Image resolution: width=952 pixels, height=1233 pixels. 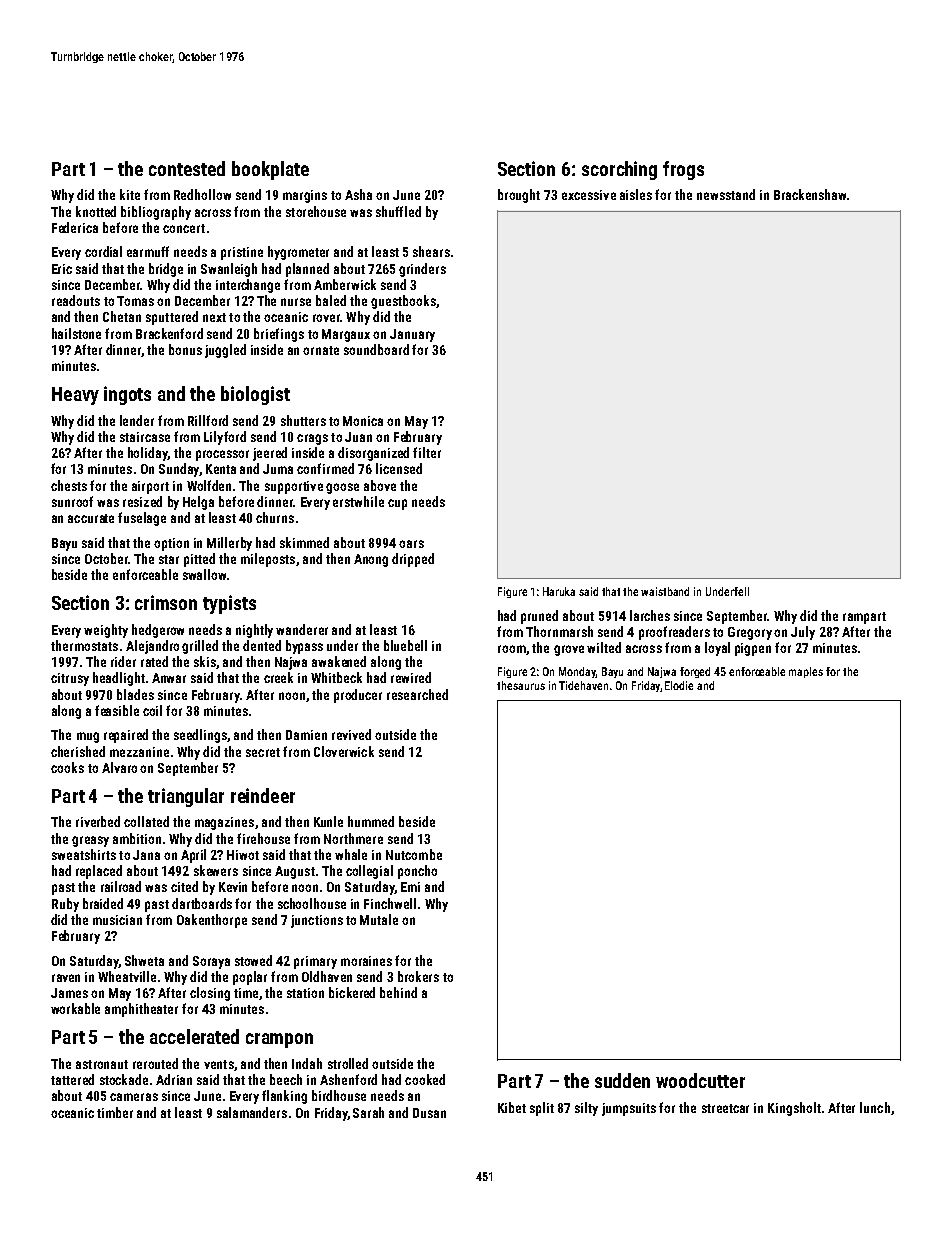 I want to click on contested, so click(x=187, y=168).
